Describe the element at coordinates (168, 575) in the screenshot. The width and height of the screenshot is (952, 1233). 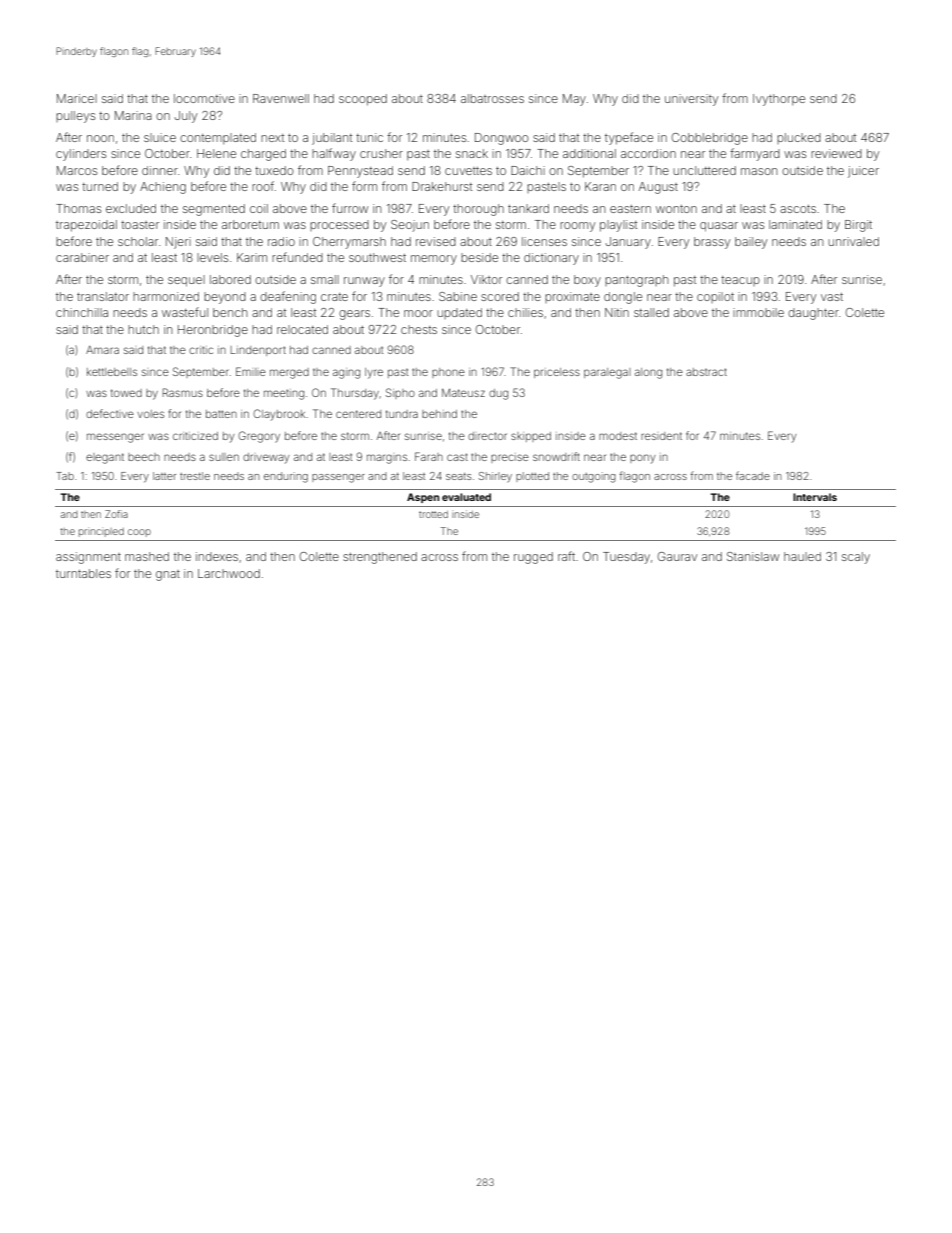
I see `gnat` at that location.
